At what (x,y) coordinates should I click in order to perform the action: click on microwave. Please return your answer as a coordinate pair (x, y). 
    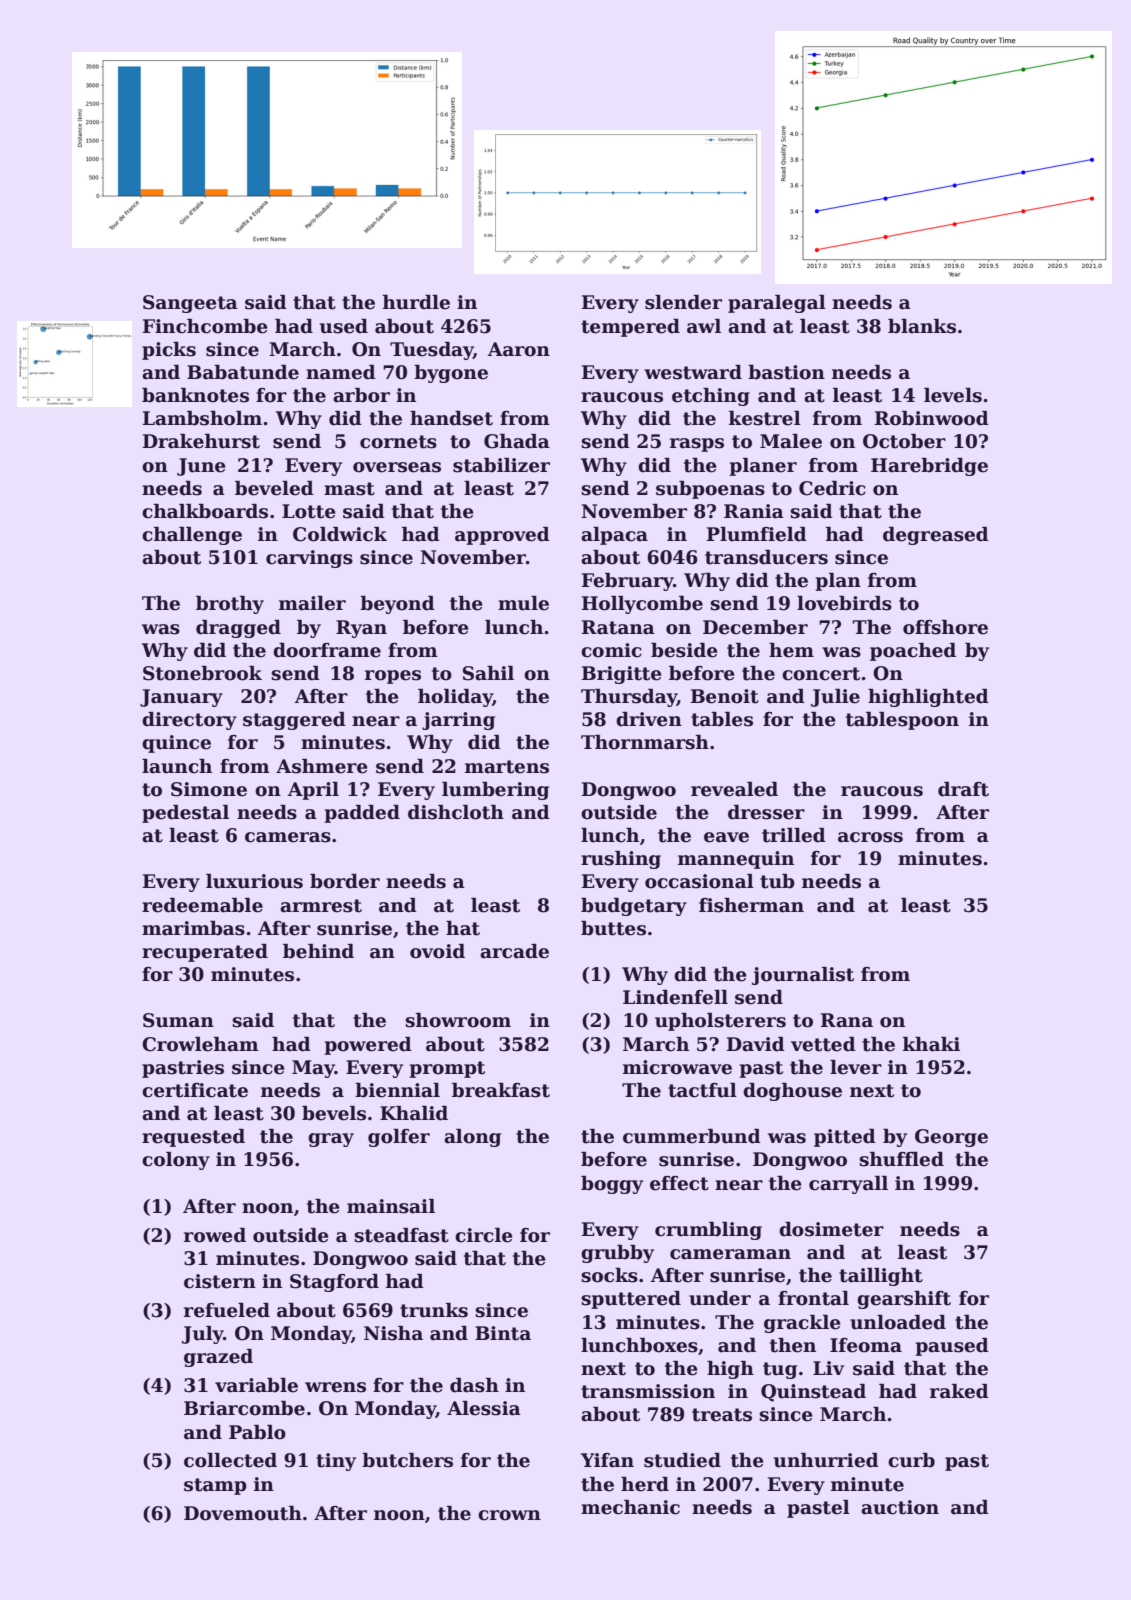
    Looking at the image, I should click on (677, 1067).
